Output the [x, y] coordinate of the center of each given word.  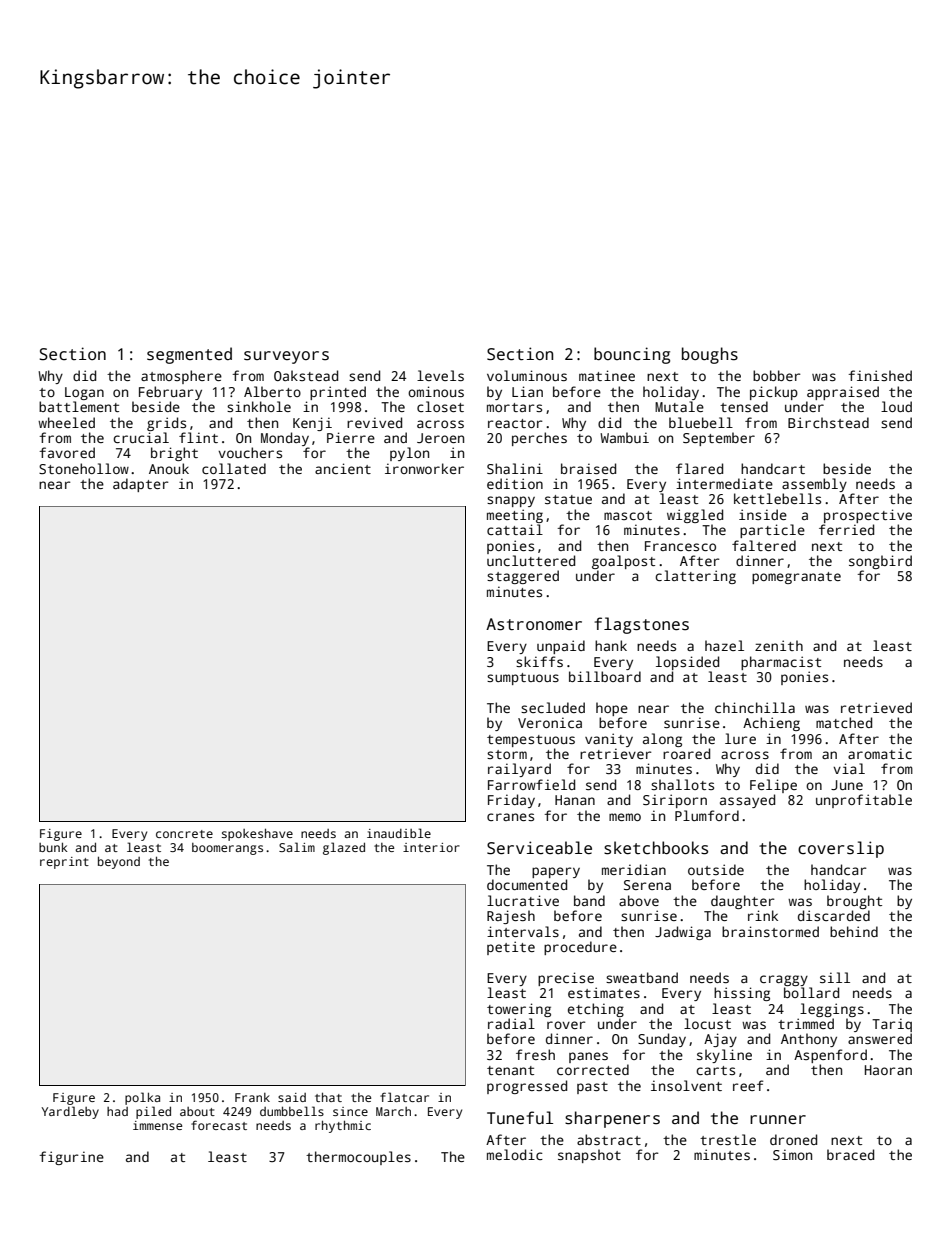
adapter [141, 485]
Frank [252, 1097]
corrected [593, 1069]
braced [850, 1154]
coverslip [841, 849]
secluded [553, 707]
